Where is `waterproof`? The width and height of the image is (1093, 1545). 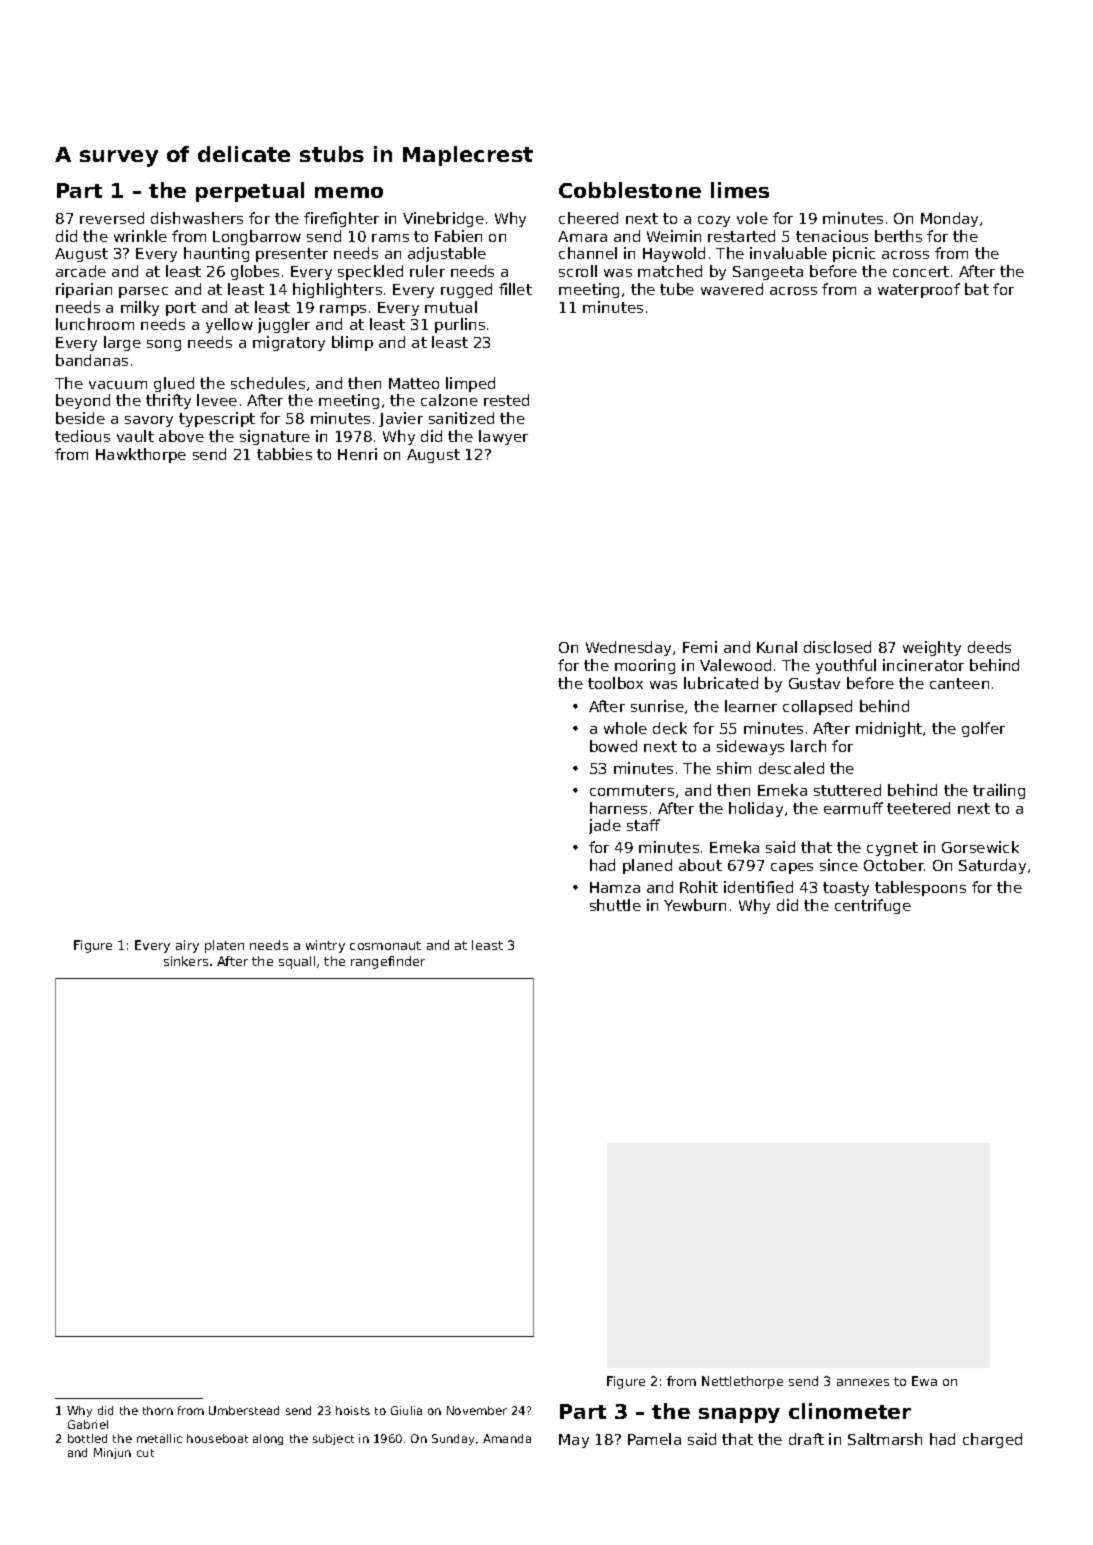 waterproof is located at coordinates (919, 290).
